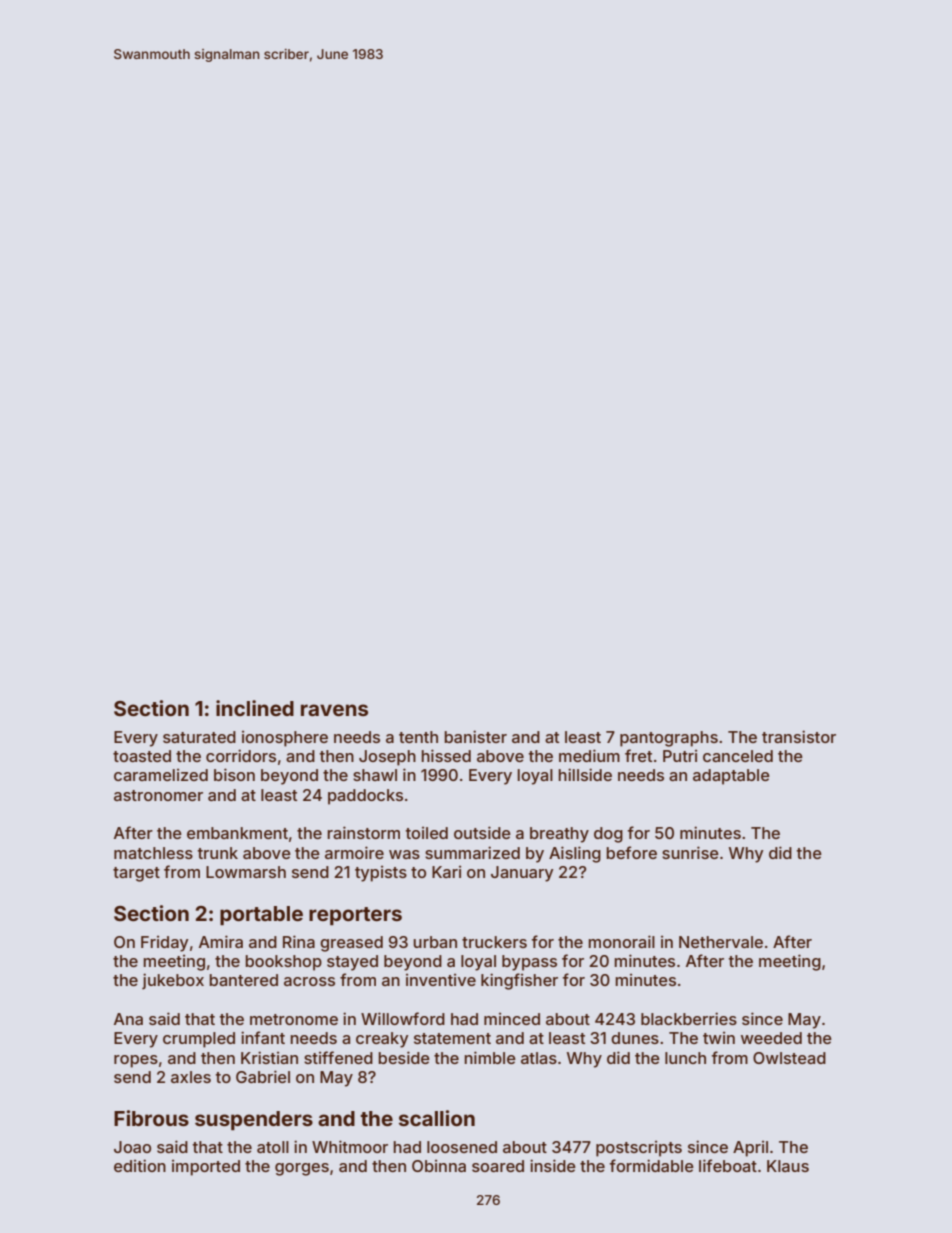 The image size is (952, 1233). I want to click on before, so click(631, 852).
